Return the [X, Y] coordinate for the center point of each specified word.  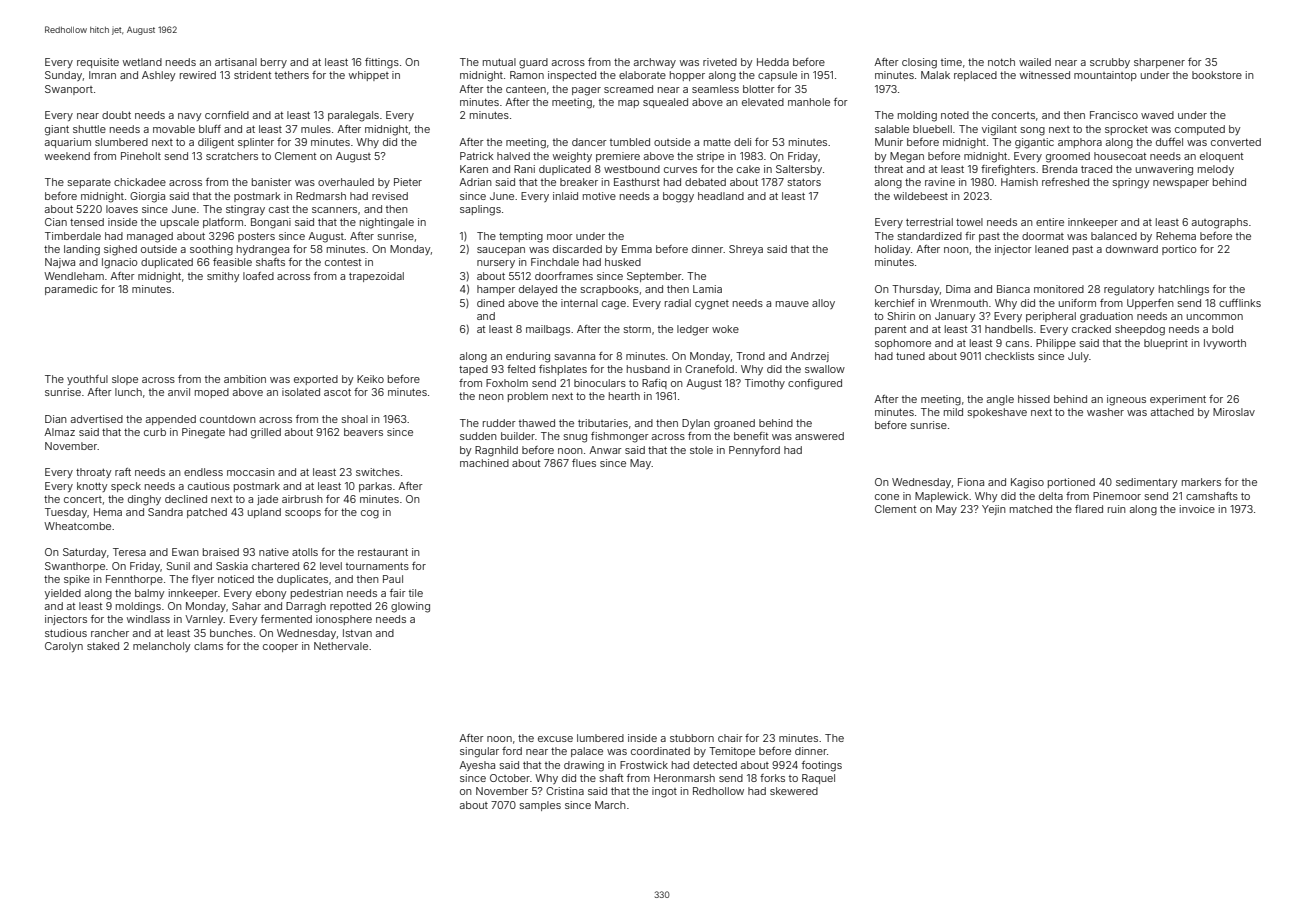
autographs [1220, 223]
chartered [275, 566]
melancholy [161, 647]
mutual [499, 62]
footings [822, 766]
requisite [98, 63]
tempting [521, 237]
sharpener [1159, 63]
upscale [179, 223]
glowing [410, 607]
